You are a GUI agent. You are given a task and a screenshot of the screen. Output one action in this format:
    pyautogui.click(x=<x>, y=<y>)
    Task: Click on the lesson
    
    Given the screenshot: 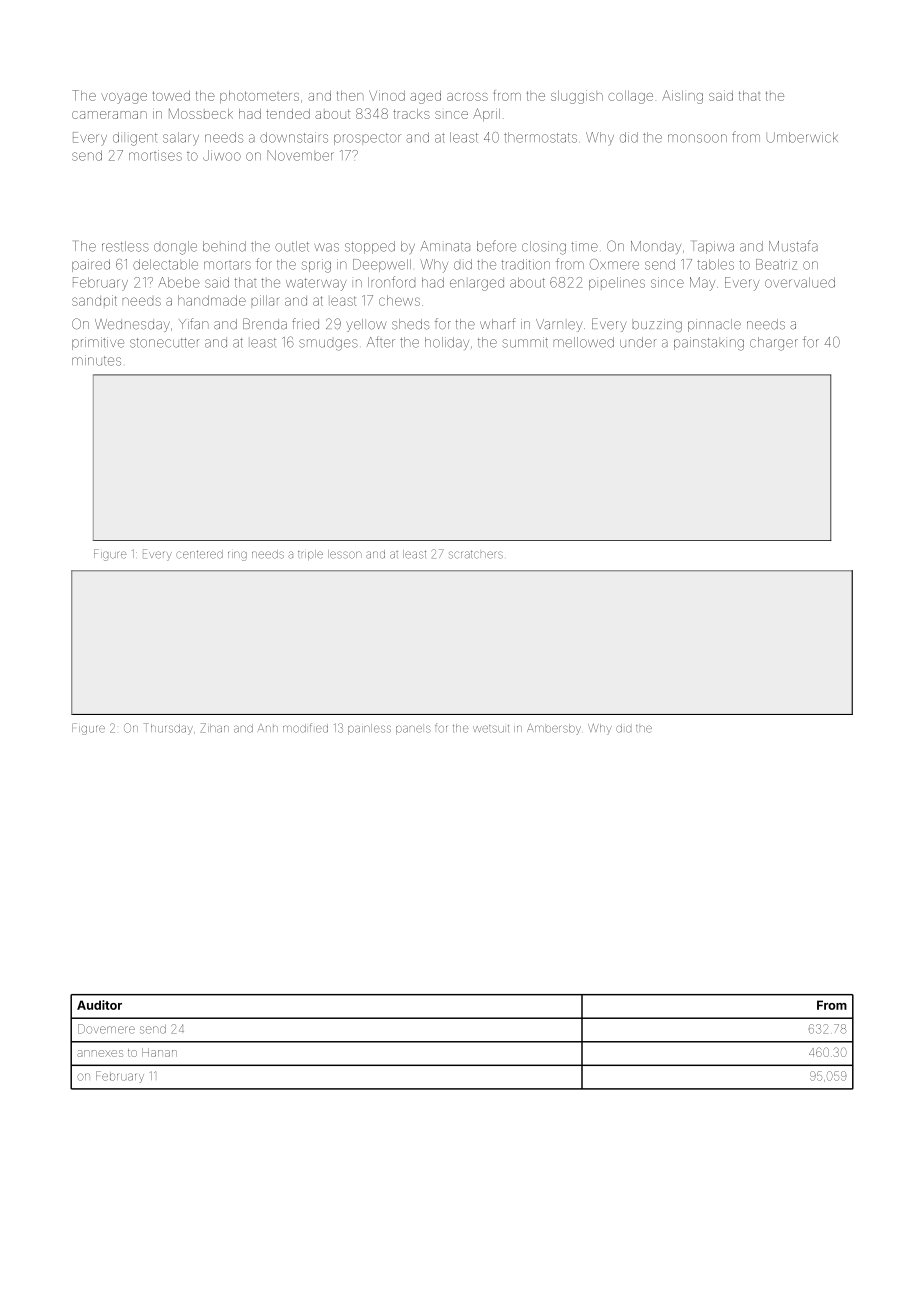 What is the action you would take?
    pyautogui.click(x=345, y=554)
